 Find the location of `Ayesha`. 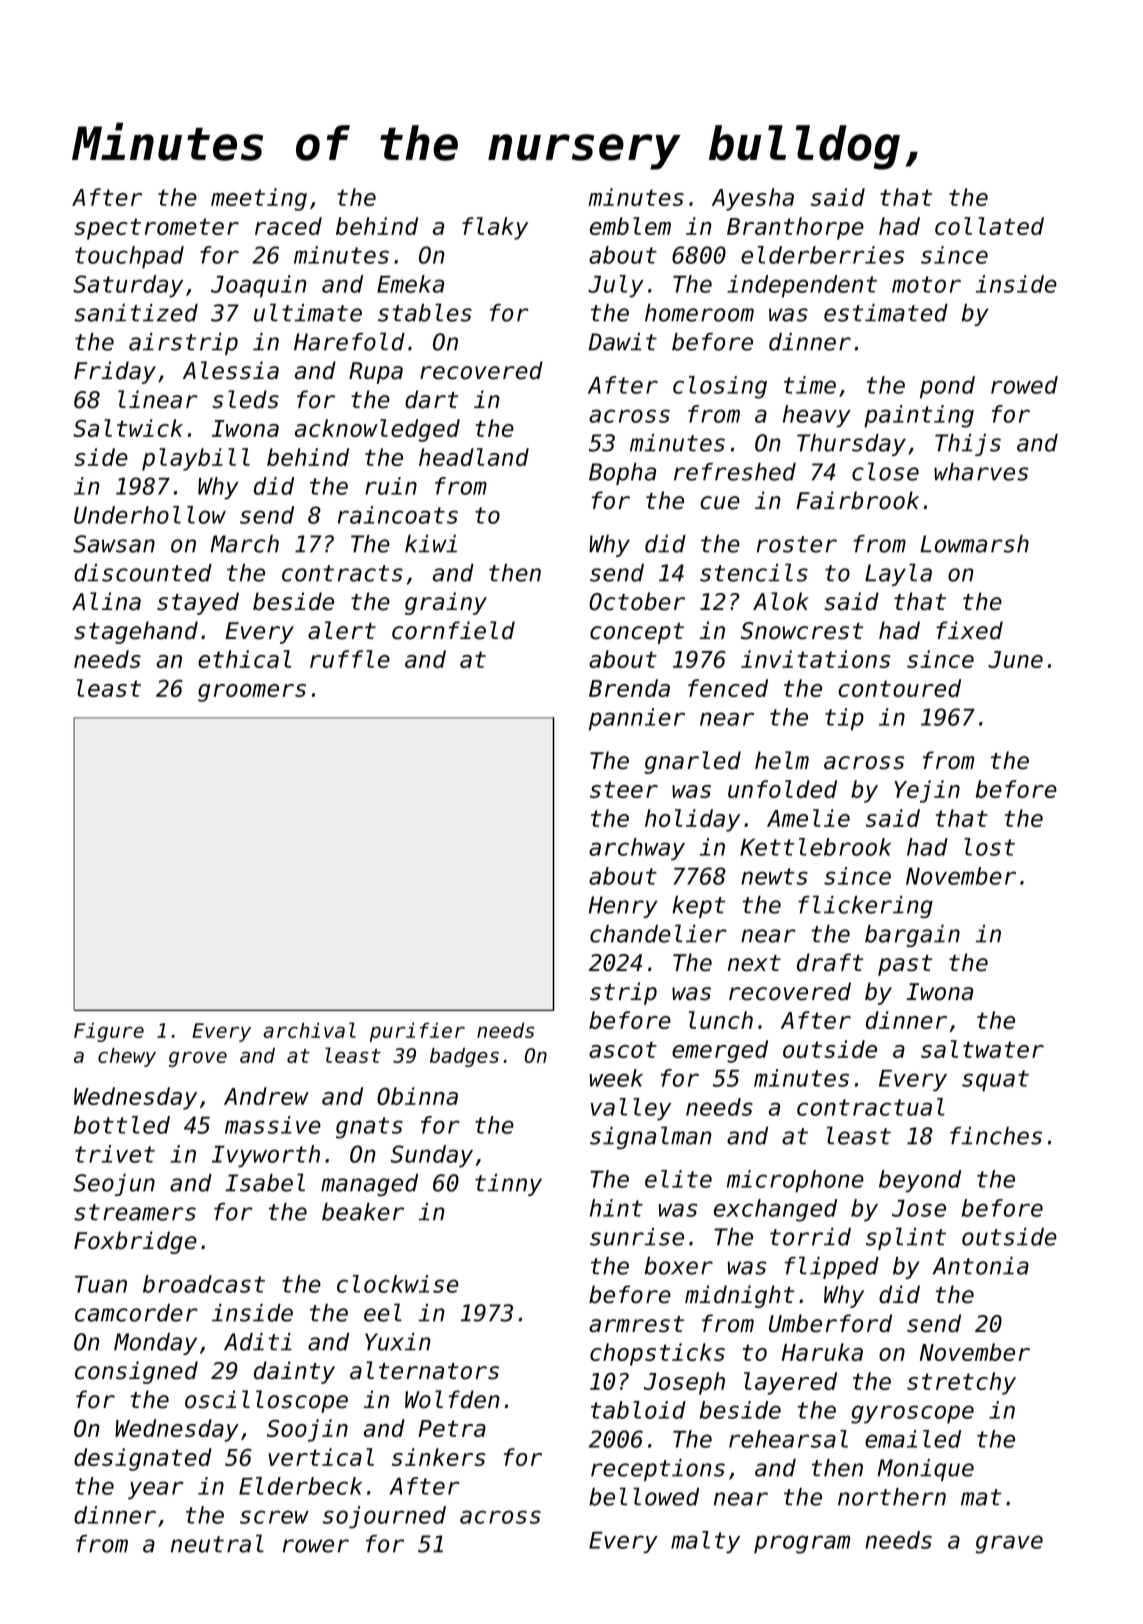

Ayesha is located at coordinates (753, 199).
